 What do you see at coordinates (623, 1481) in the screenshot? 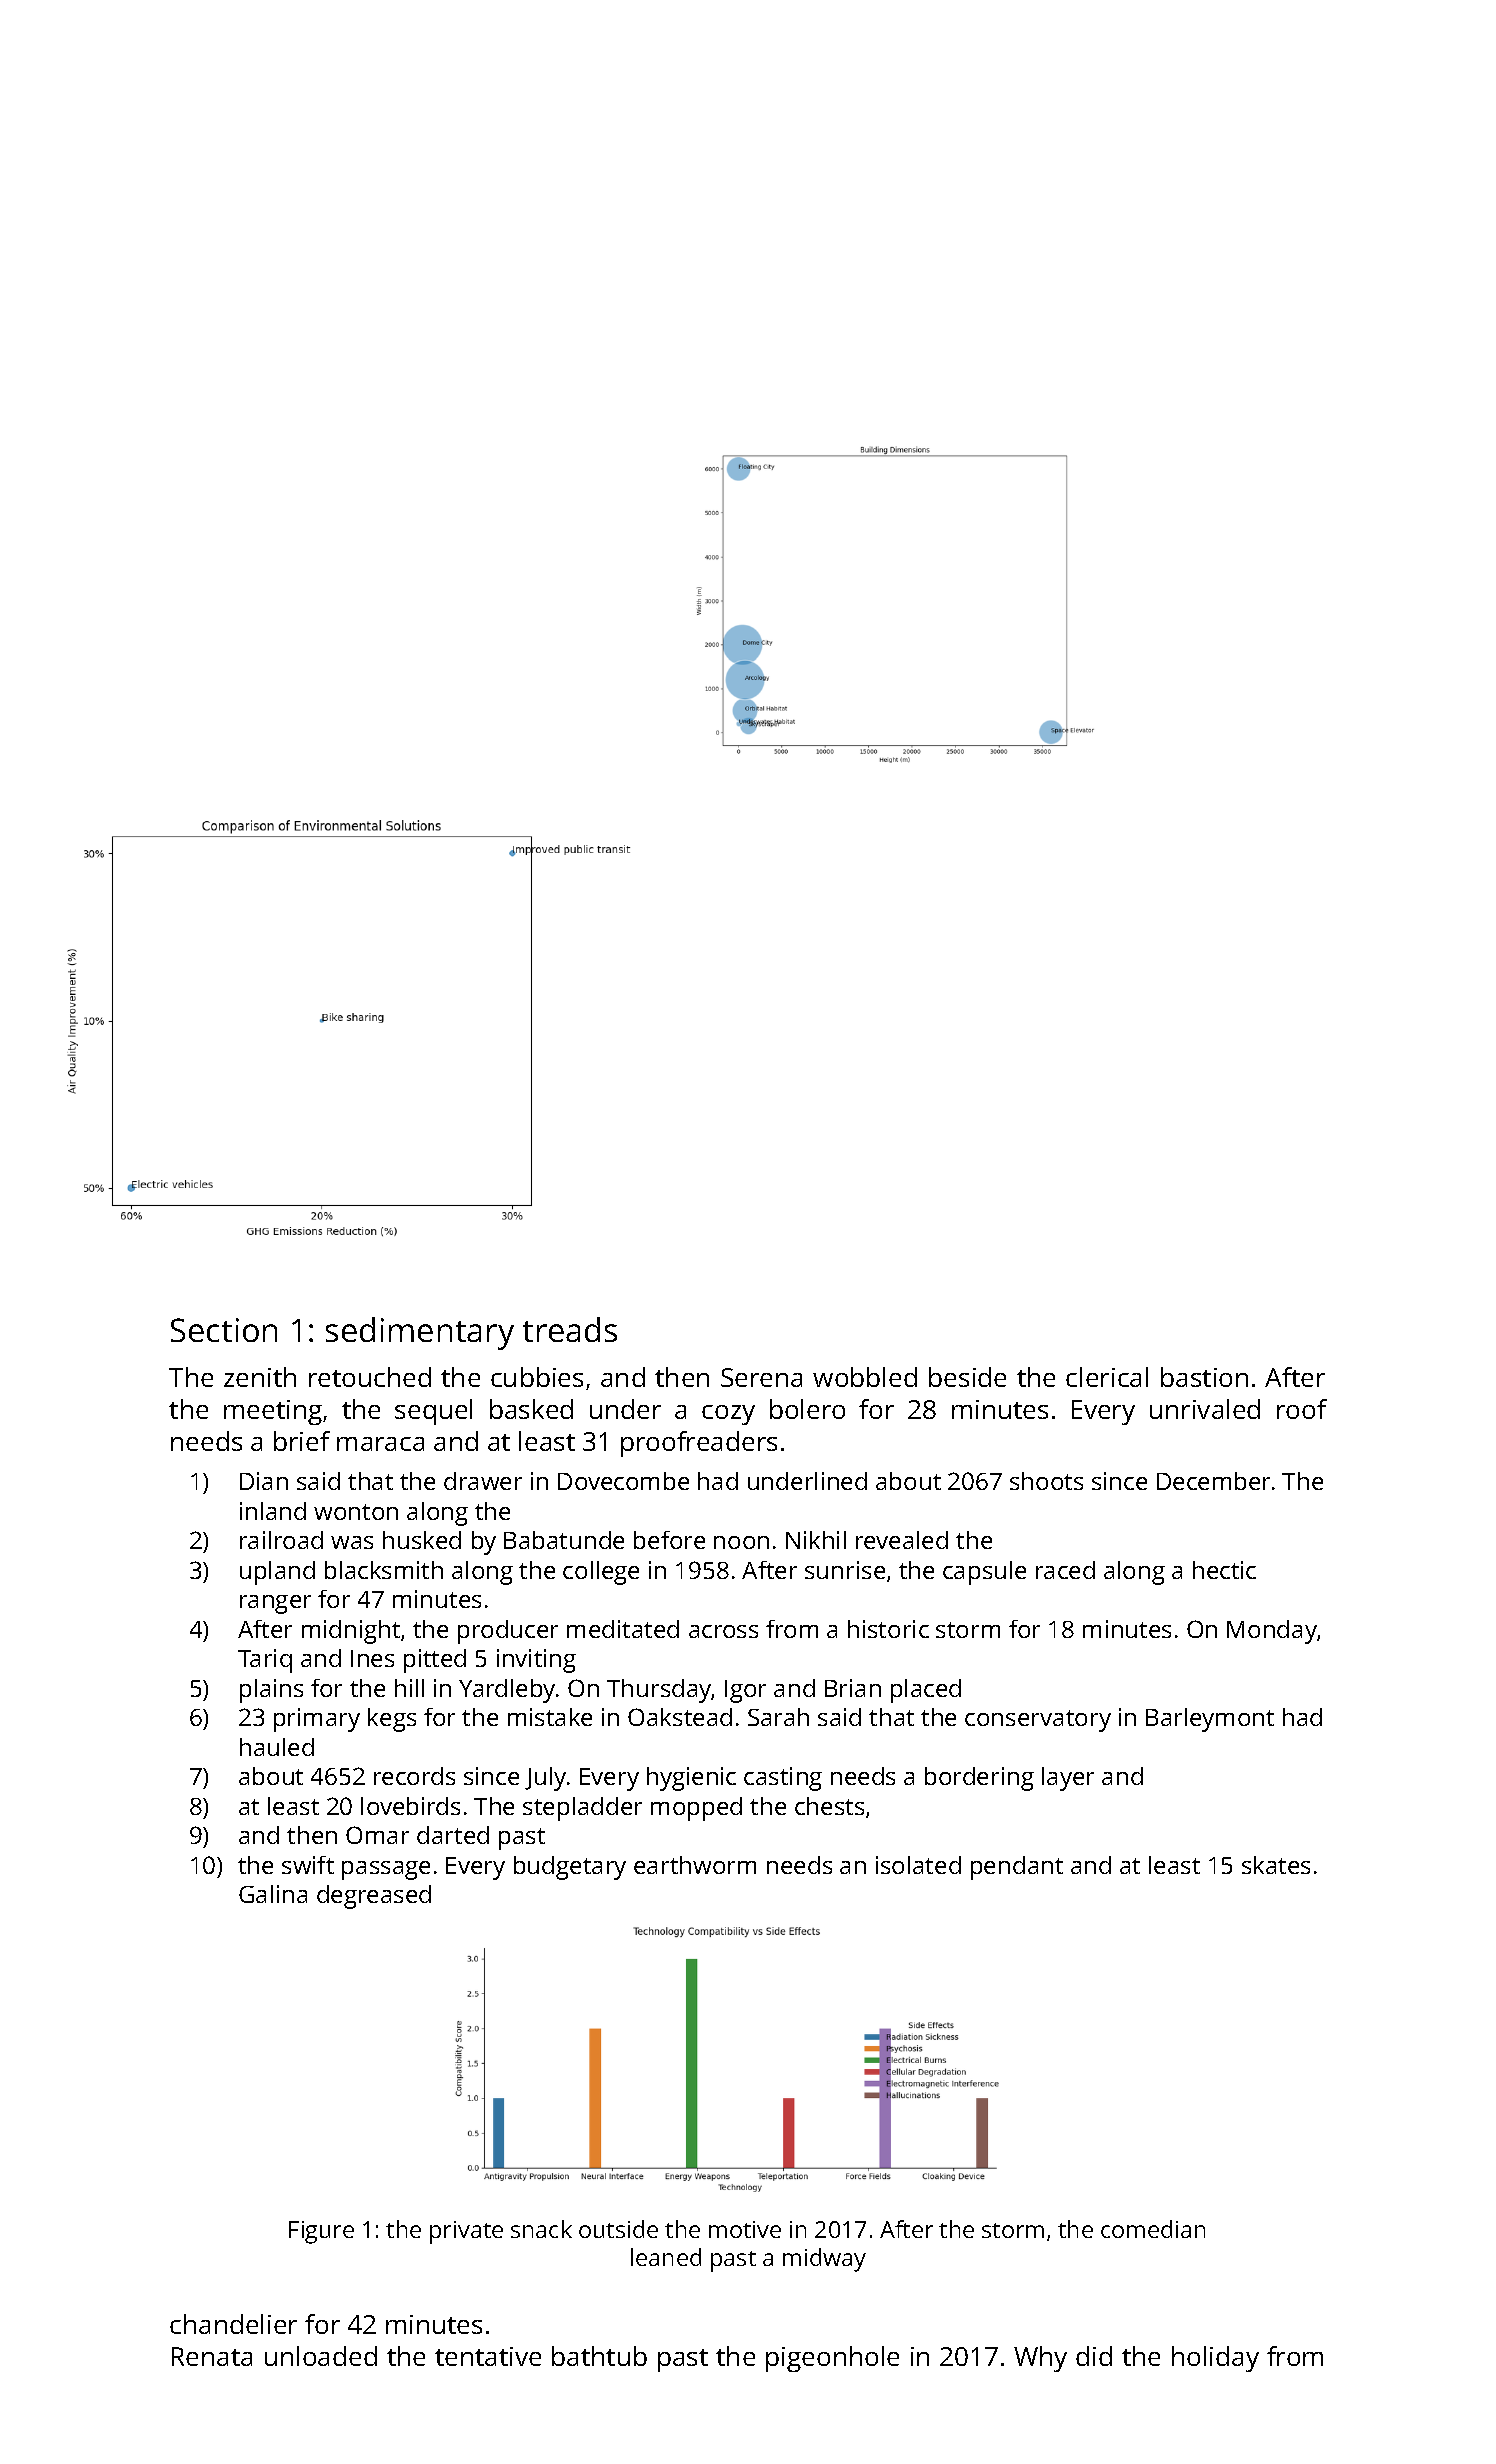
I see `Dovecombe` at bounding box center [623, 1481].
